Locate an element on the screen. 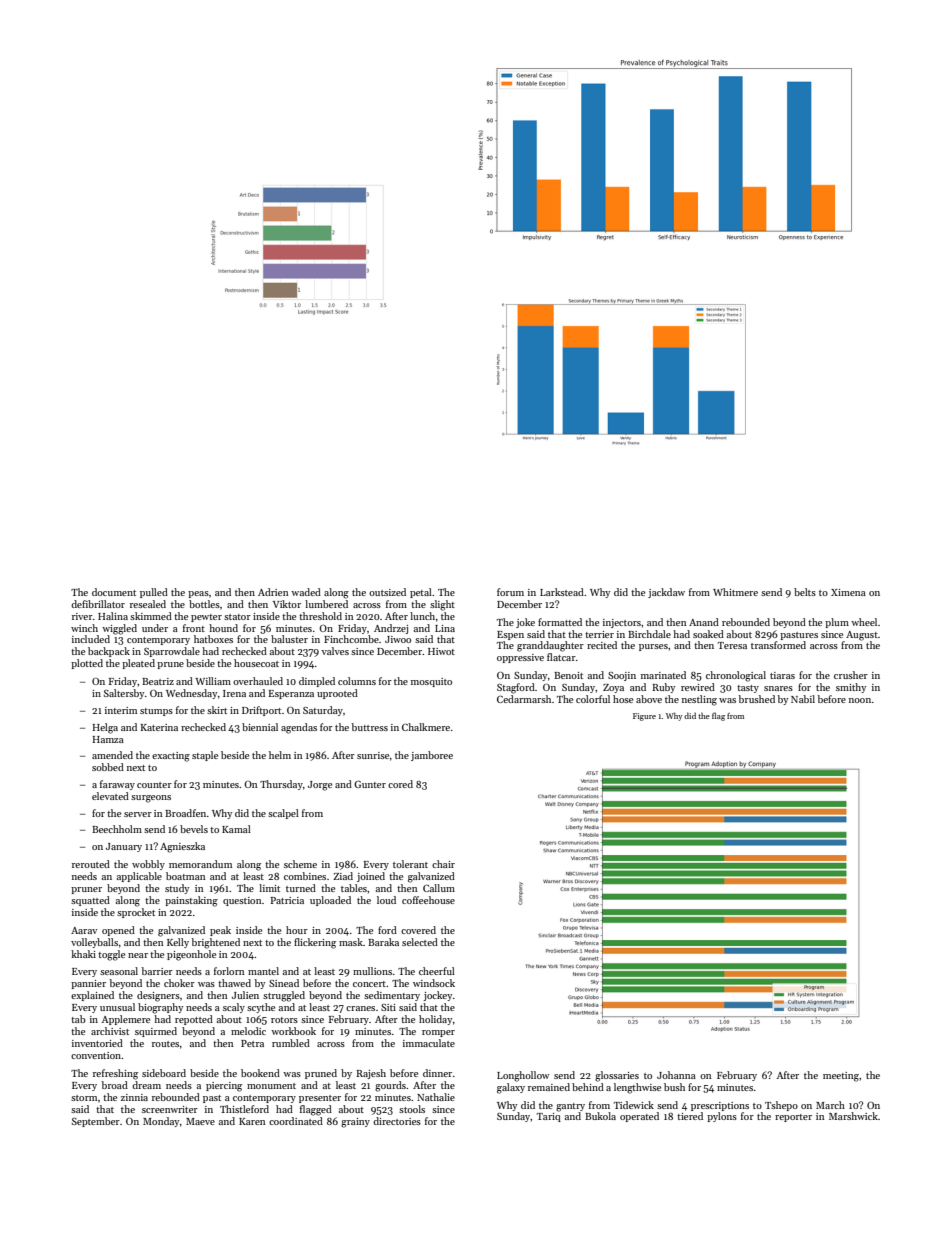 Image resolution: width=952 pixels, height=1233 pixels. petal is located at coordinates (421, 593).
